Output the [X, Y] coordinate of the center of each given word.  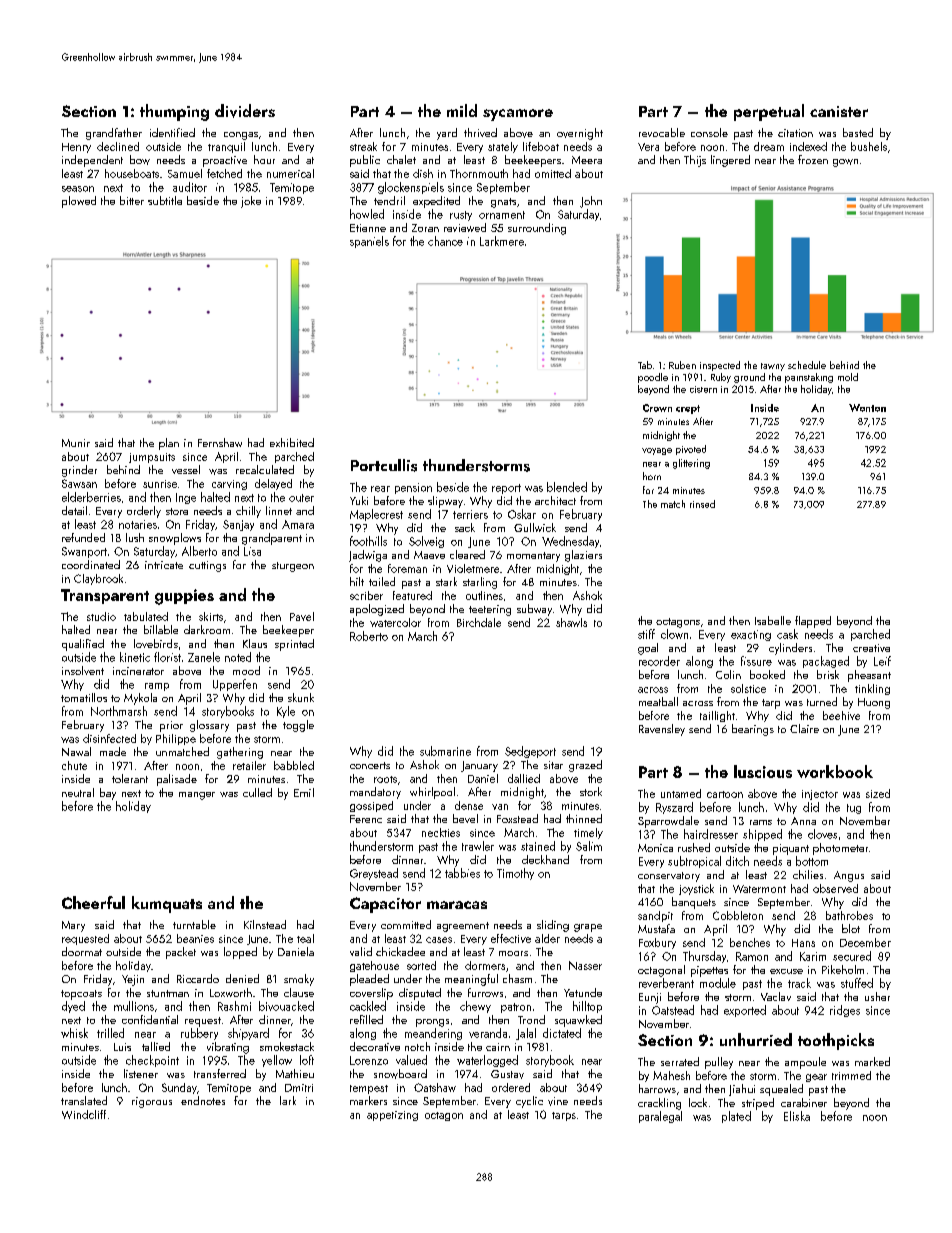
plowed [79, 202]
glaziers [583, 556]
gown [845, 163]
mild [462, 110]
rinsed [702, 504]
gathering [240, 753]
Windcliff [84, 1114]
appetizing [392, 1116]
